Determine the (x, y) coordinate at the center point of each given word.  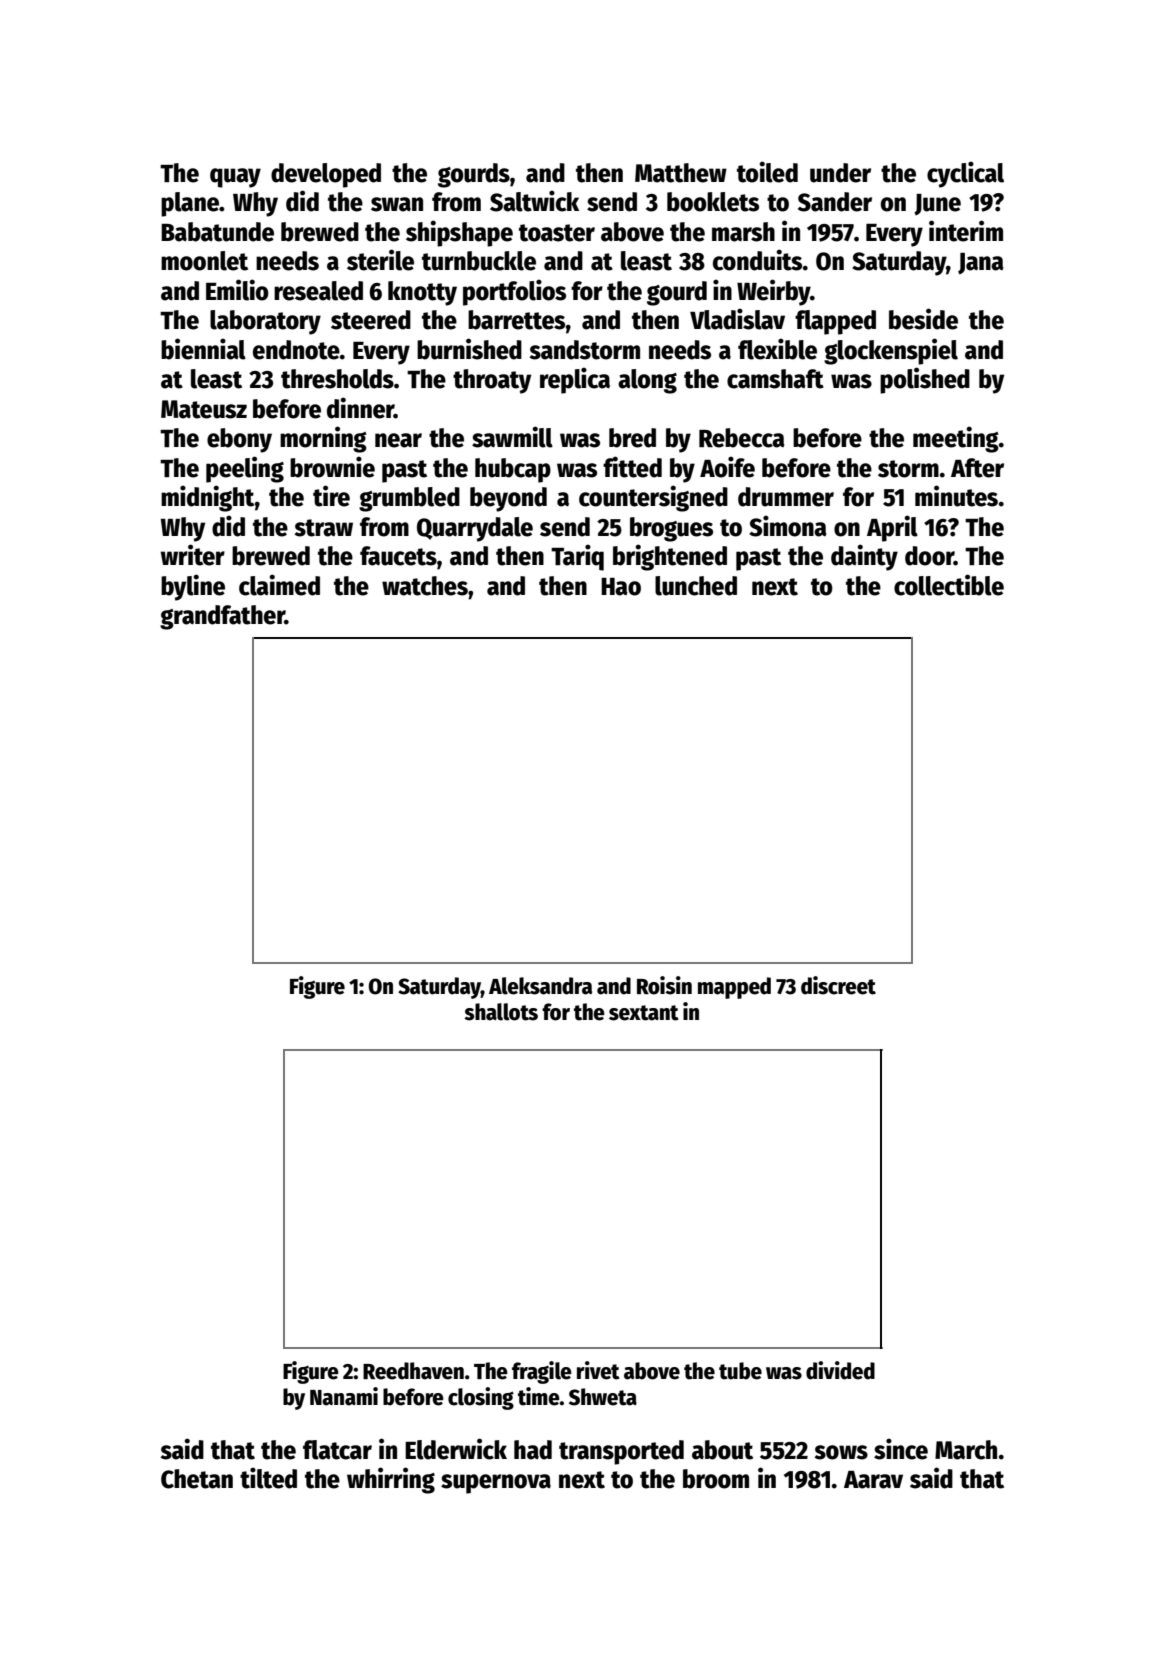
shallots (501, 1012)
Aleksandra (540, 986)
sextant (644, 1013)
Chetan (197, 1479)
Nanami (344, 1396)
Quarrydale (475, 529)
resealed (318, 291)
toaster (557, 233)
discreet (838, 985)
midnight (208, 498)
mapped (734, 988)
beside (923, 319)
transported (621, 1452)
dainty (864, 557)
